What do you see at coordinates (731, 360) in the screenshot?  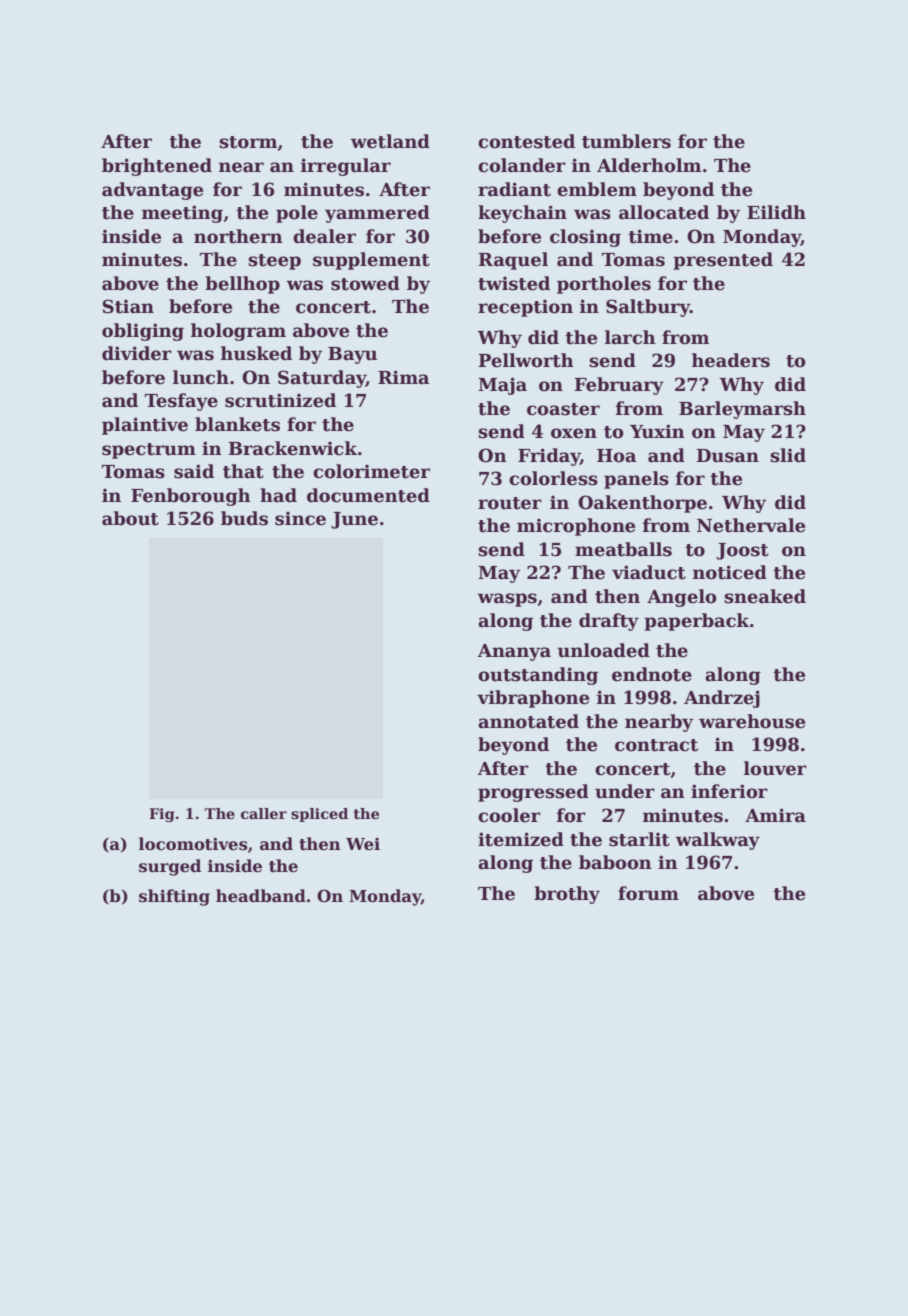 I see `headers` at bounding box center [731, 360].
